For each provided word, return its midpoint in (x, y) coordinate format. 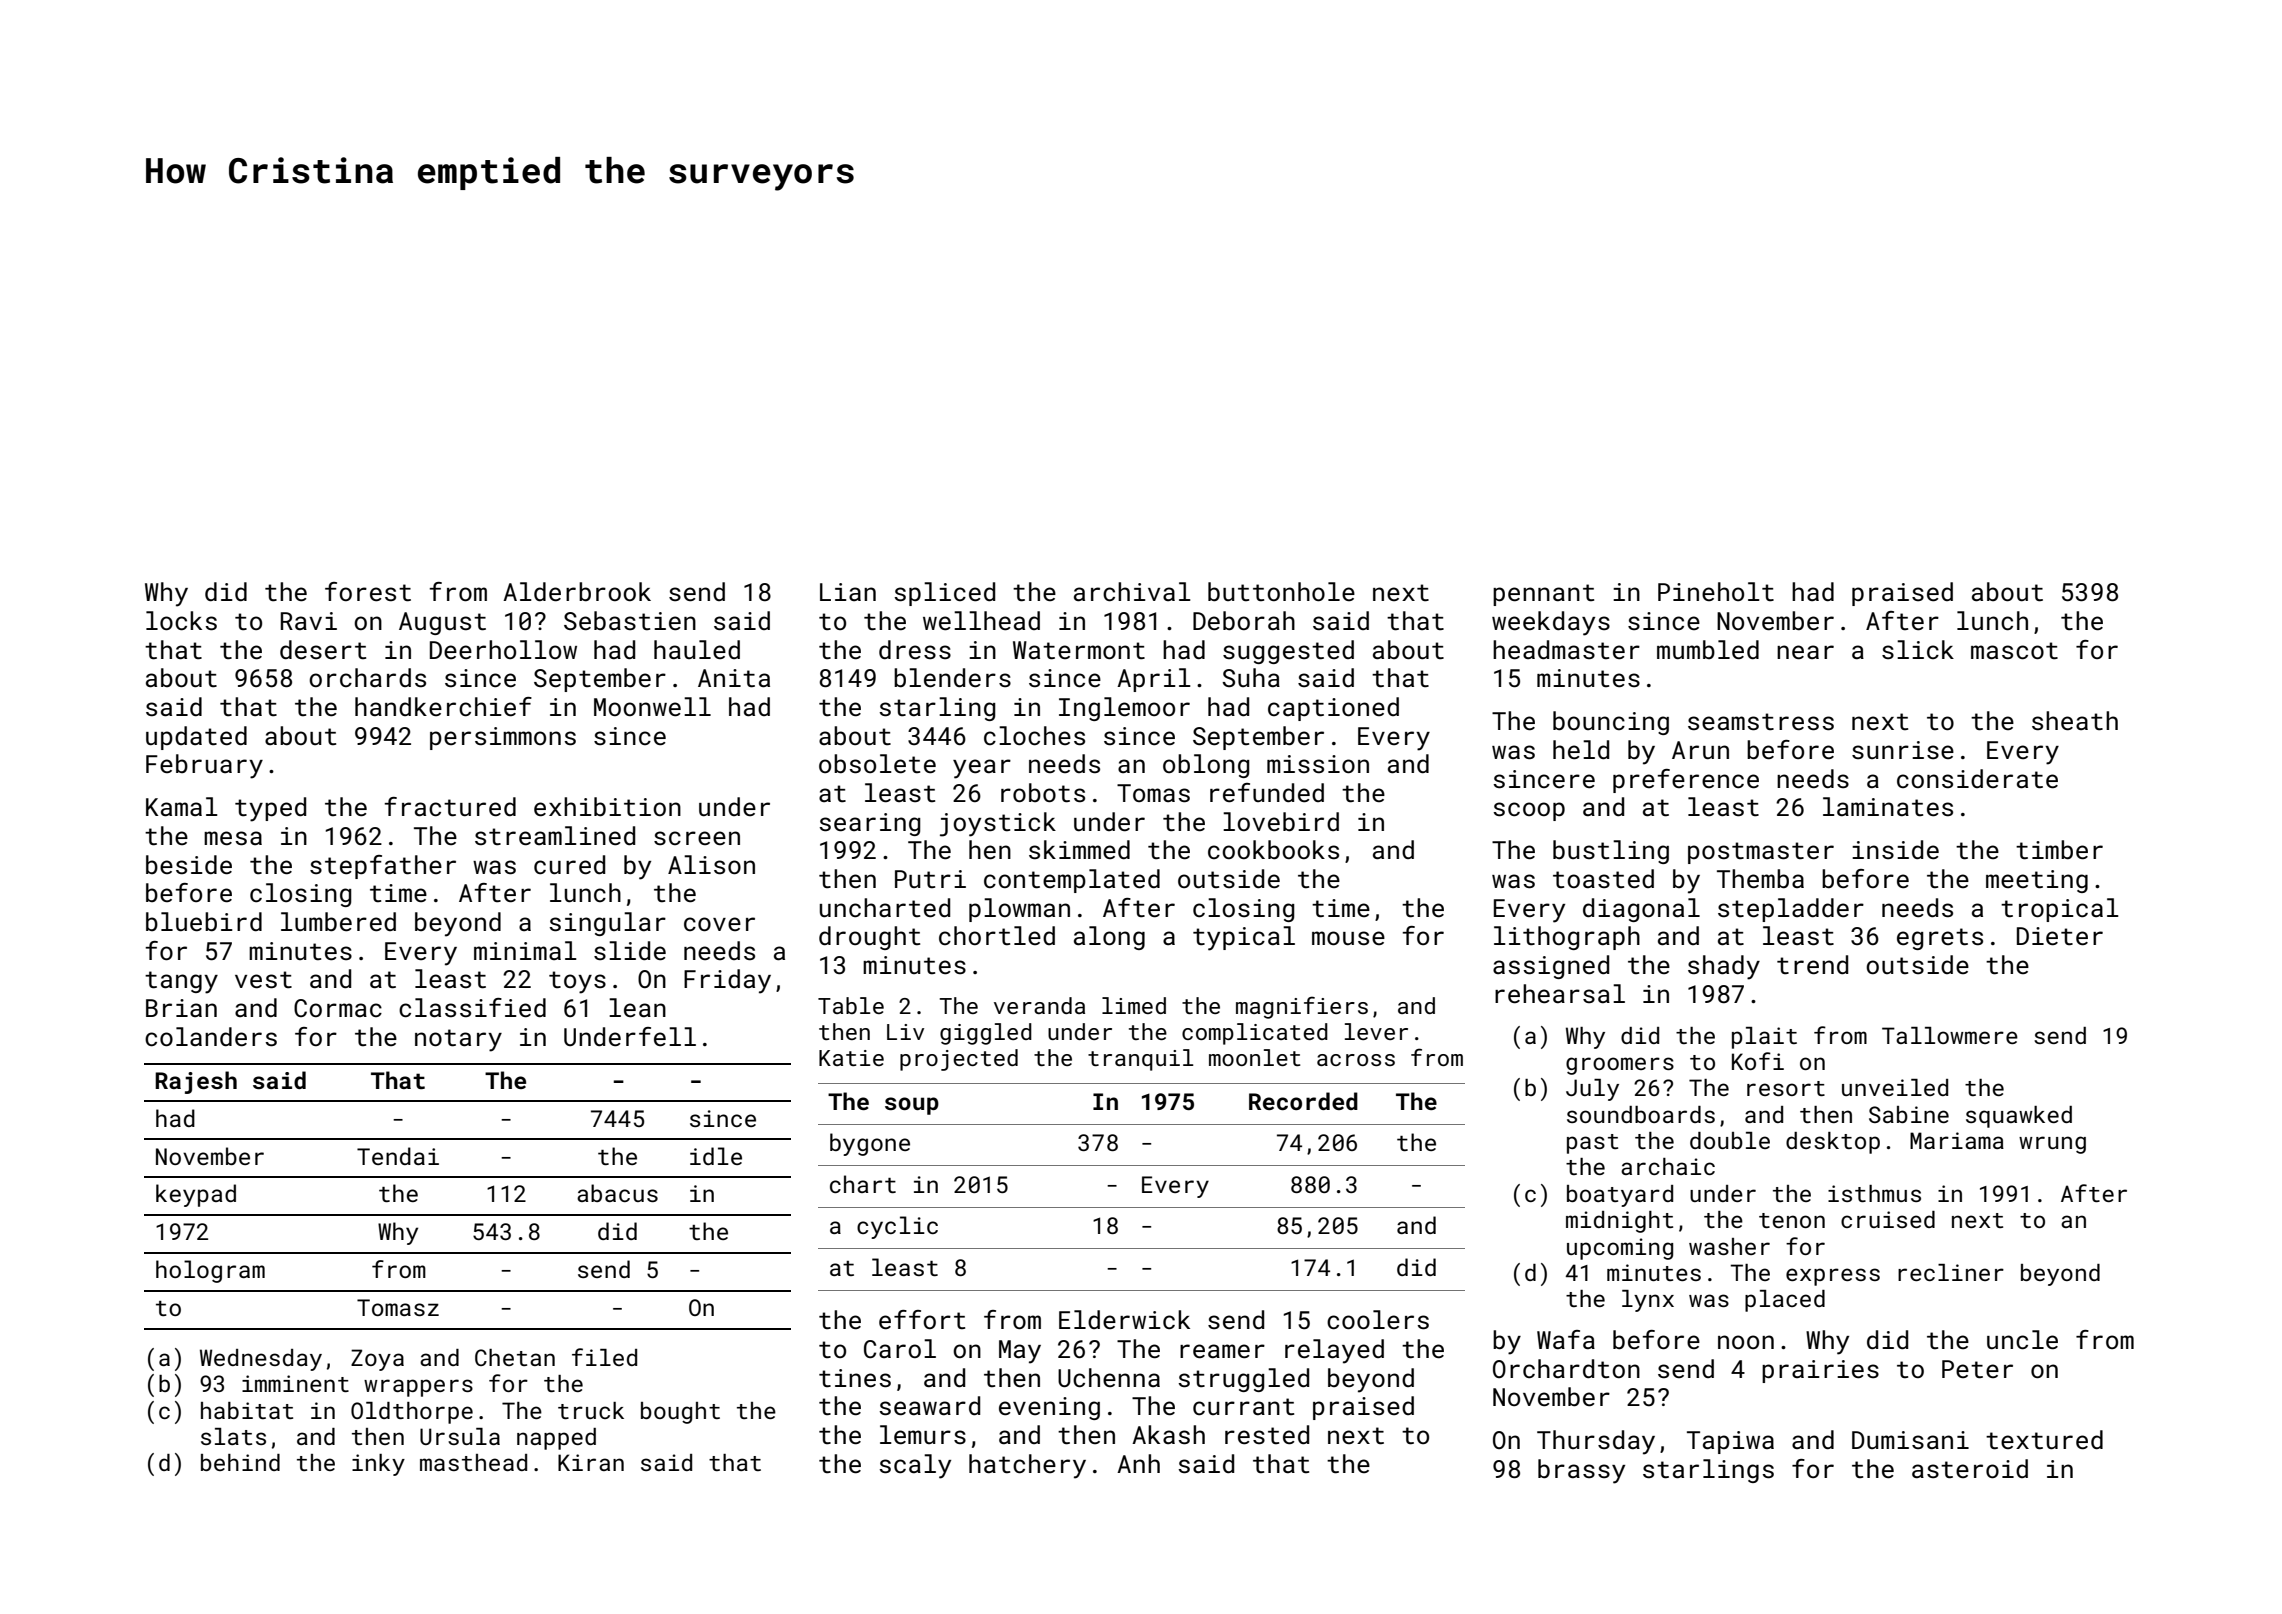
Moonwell (652, 707)
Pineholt (1716, 592)
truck (591, 1410)
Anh (1138, 1463)
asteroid (1970, 1469)
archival (1132, 592)
